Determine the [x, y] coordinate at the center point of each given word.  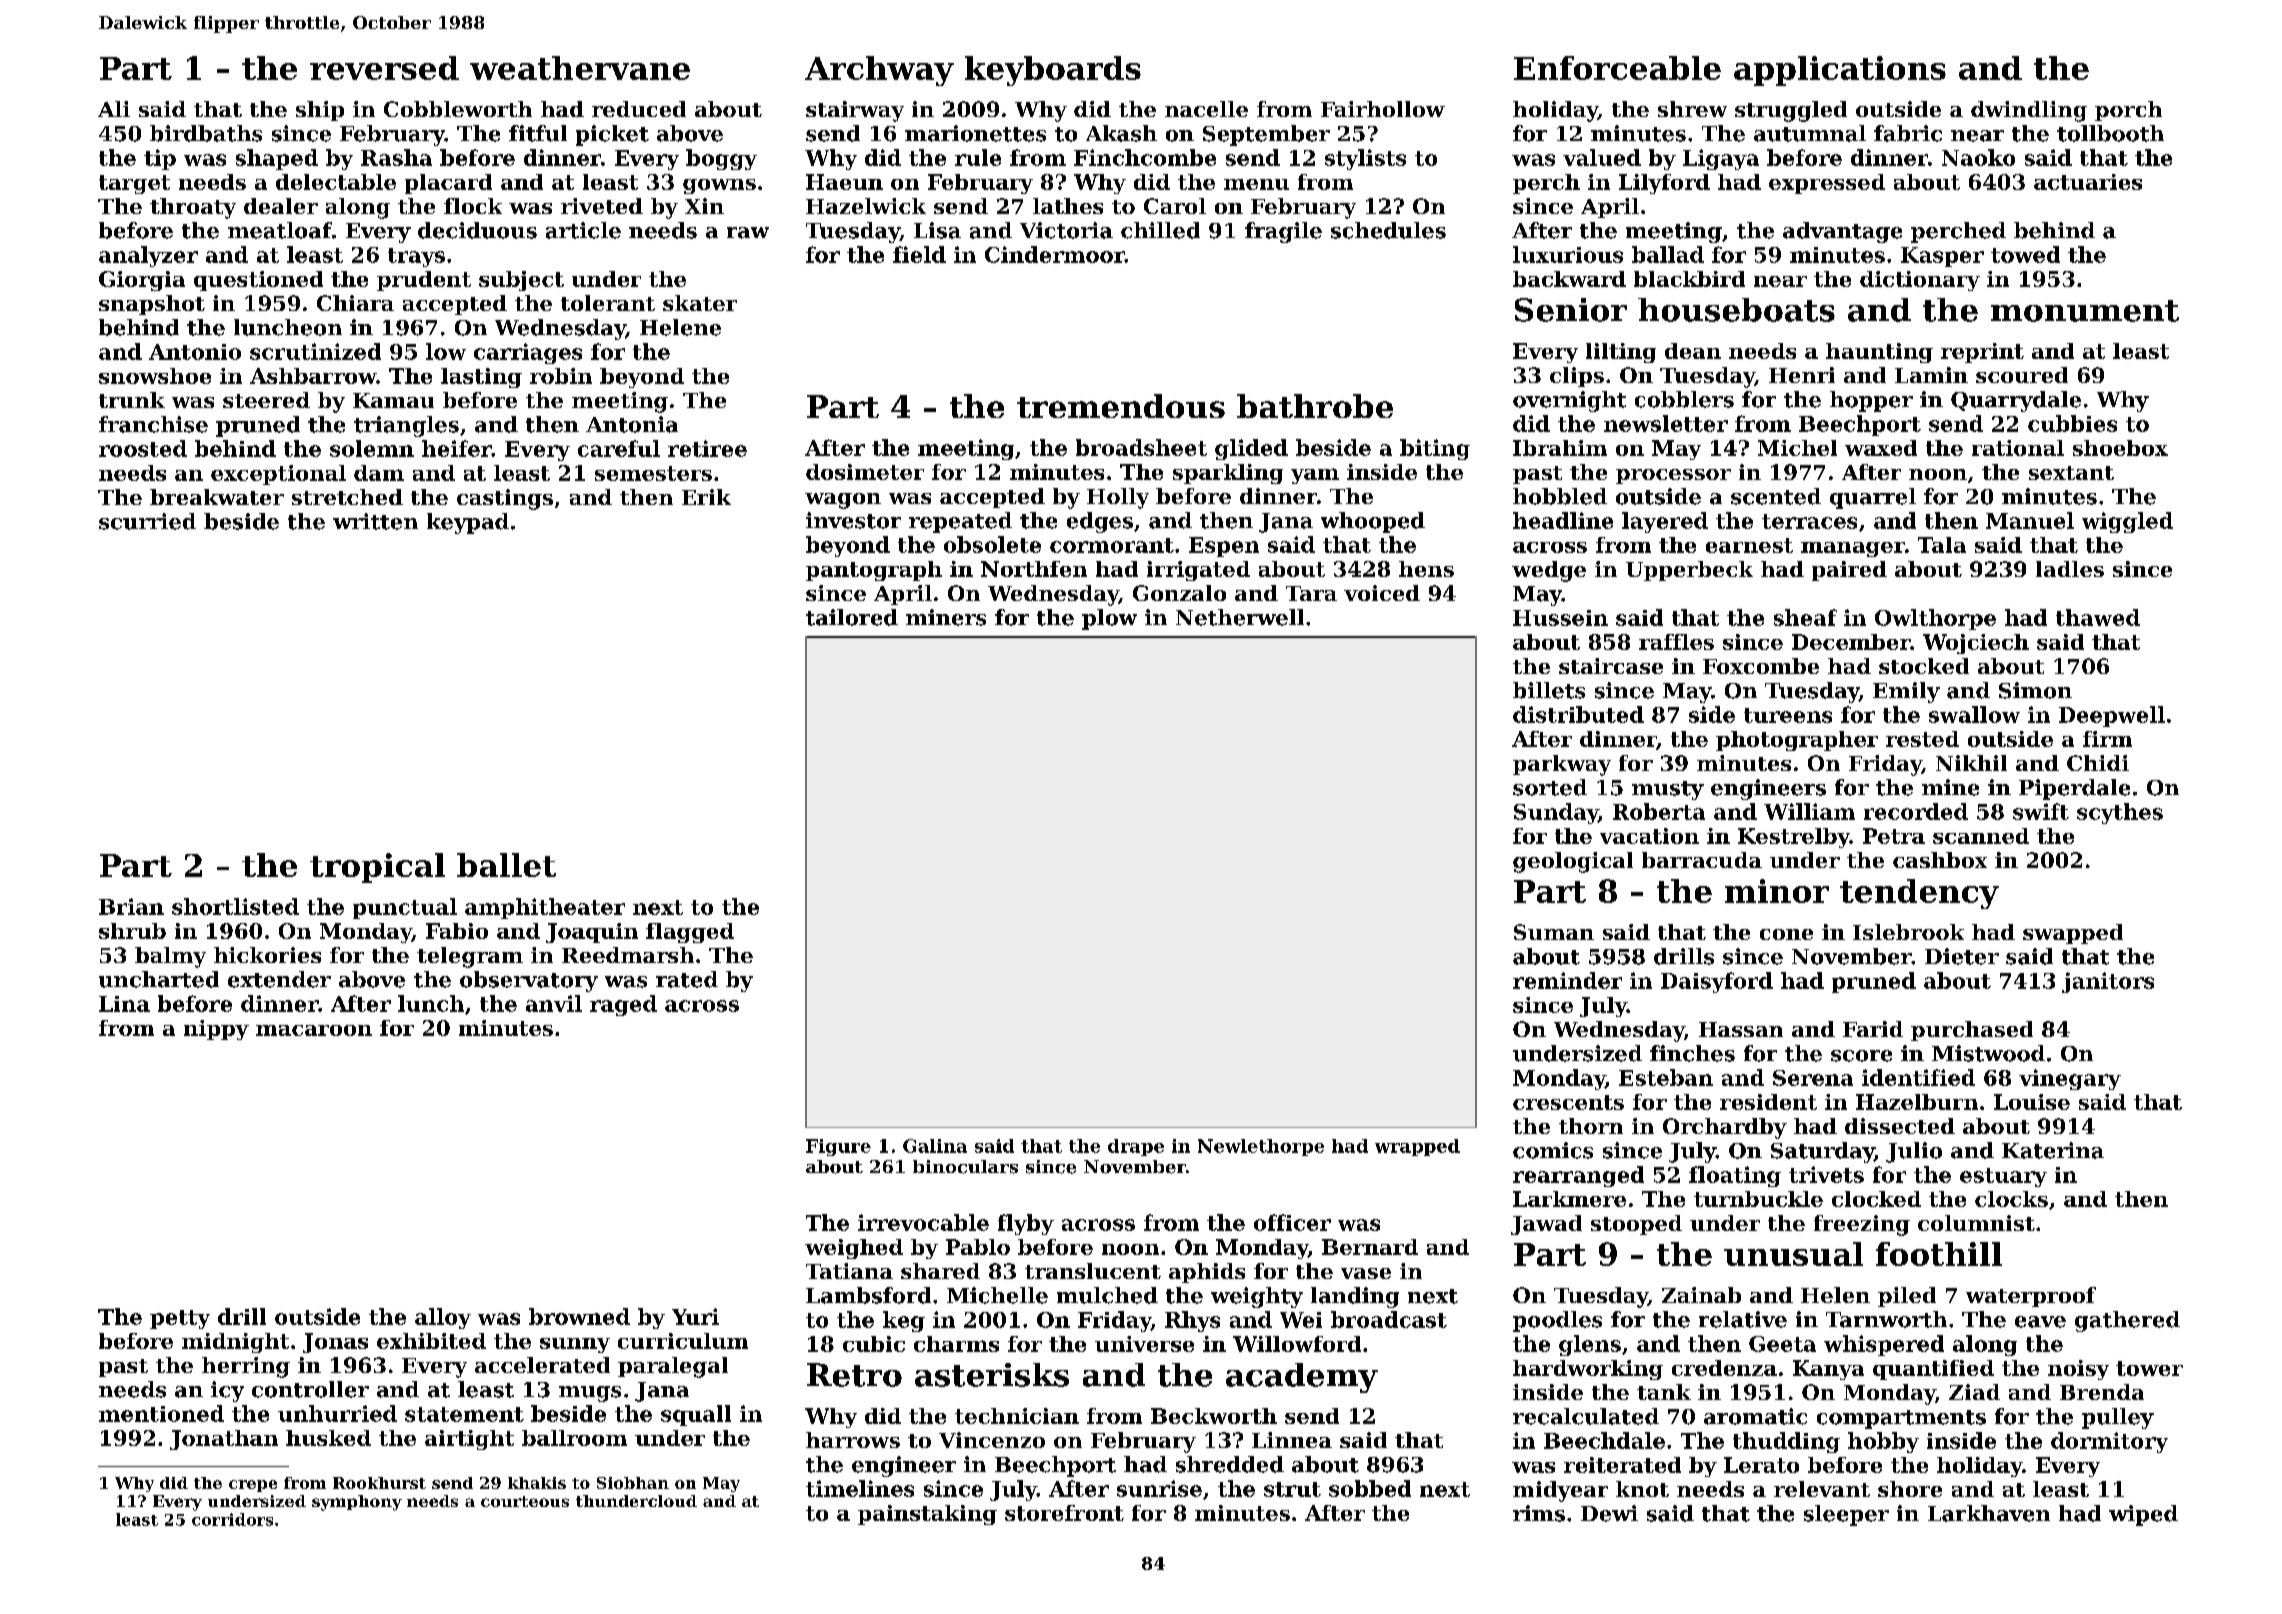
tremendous [1121, 406]
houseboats [1736, 310]
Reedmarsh [628, 955]
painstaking [927, 1515]
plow [1109, 619]
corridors [232, 1519]
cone [1786, 934]
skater [700, 303]
